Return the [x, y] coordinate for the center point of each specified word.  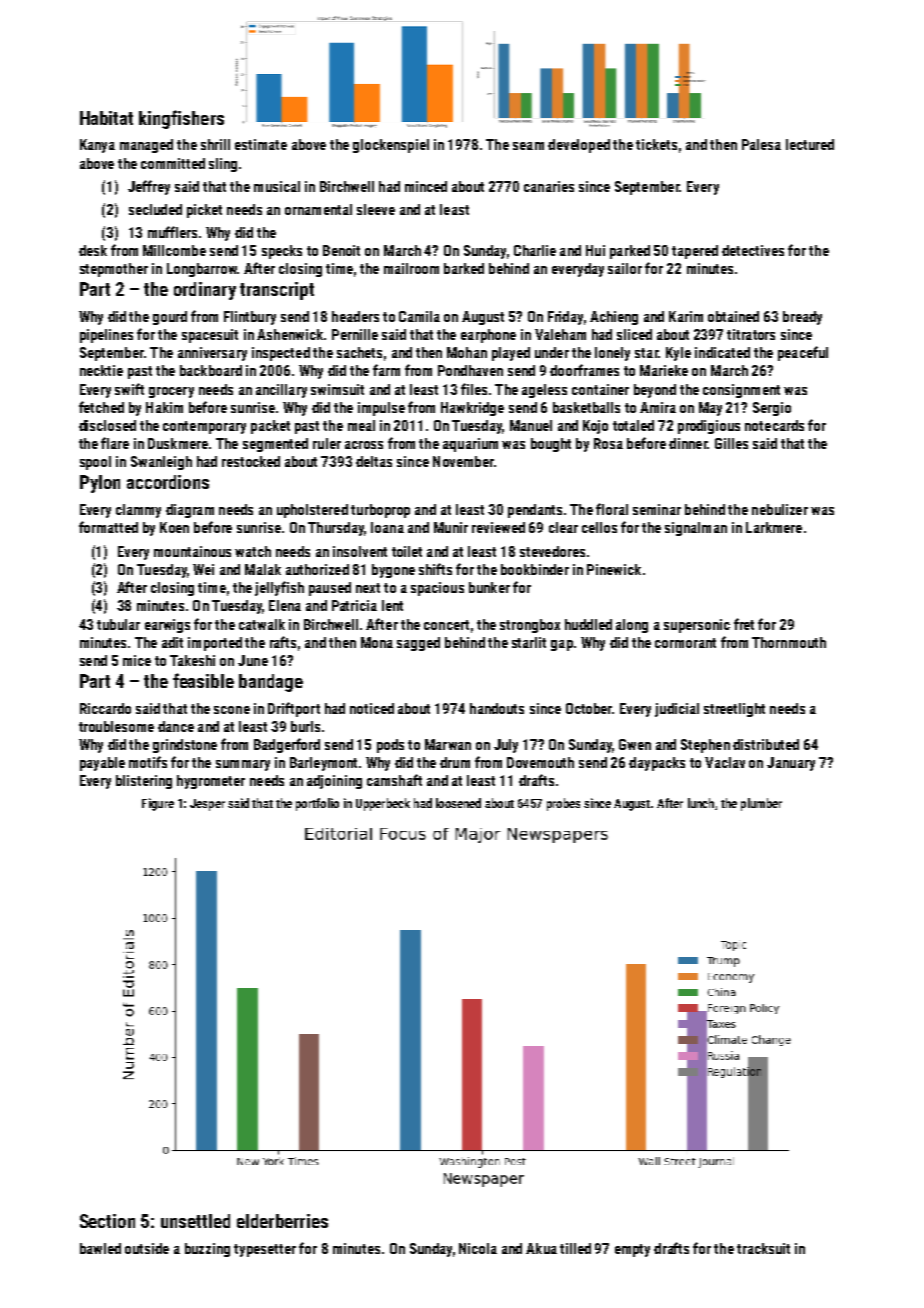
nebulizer [780, 509]
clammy [138, 511]
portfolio [317, 804]
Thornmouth [789, 642]
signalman [696, 529]
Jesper [207, 805]
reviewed [498, 527]
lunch [701, 803]
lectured [810, 144]
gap [562, 645]
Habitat [106, 118]
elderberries [282, 1221]
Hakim [164, 407]
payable [102, 764]
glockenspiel [391, 146]
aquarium [470, 445]
